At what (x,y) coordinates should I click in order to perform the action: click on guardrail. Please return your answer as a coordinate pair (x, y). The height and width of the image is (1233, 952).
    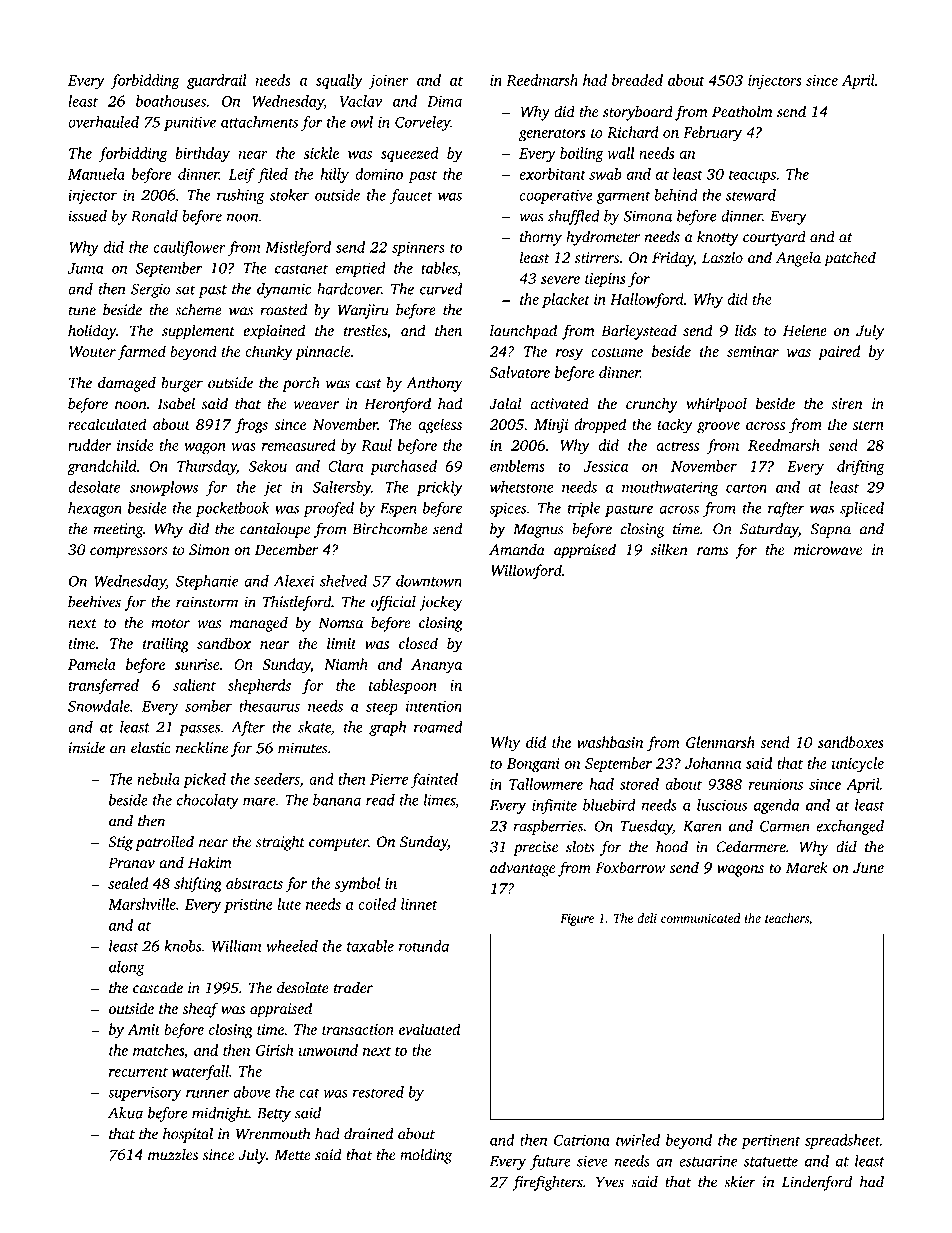
    Looking at the image, I should click on (217, 82).
